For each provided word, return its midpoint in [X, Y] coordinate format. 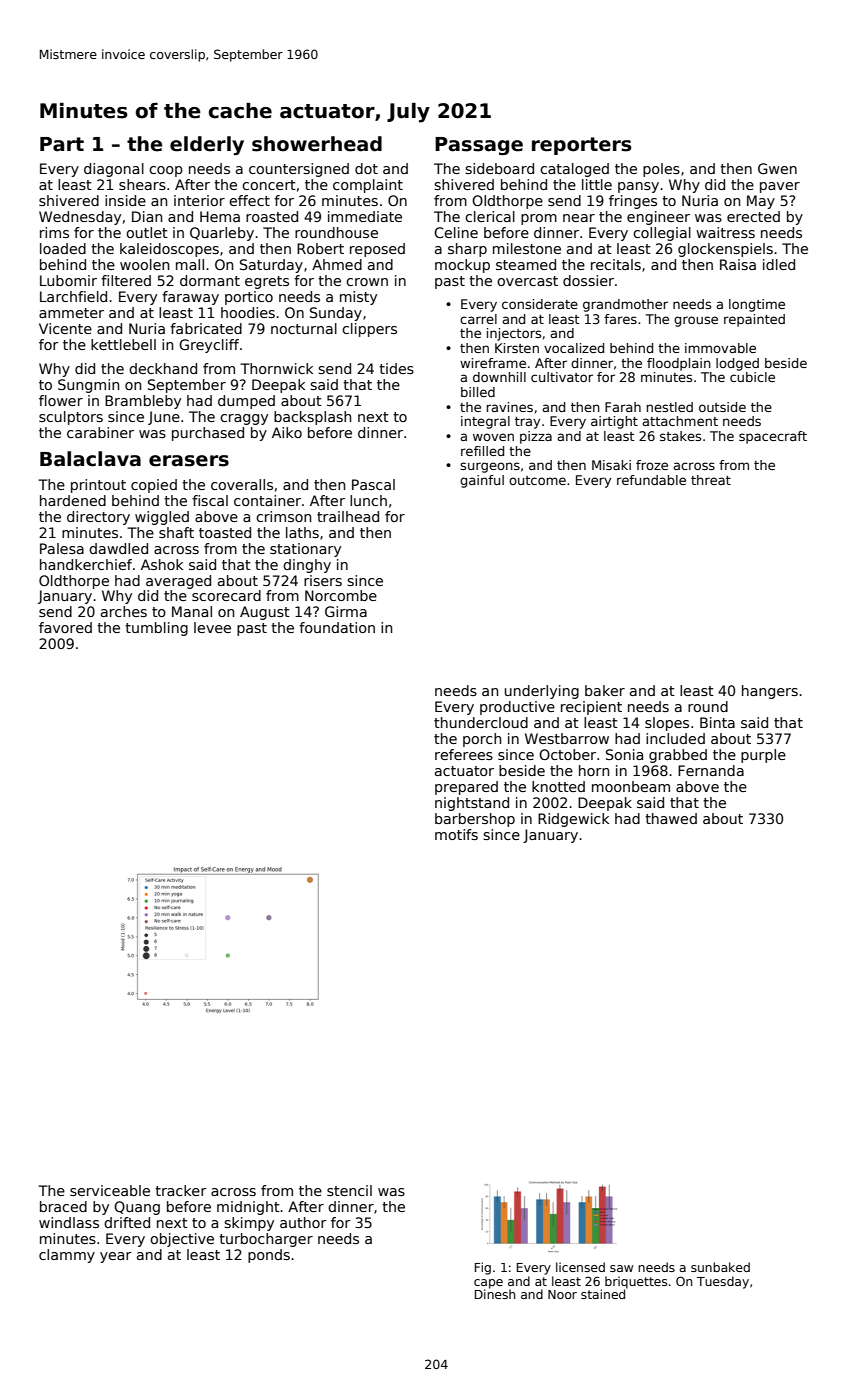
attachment [680, 421]
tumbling [156, 629]
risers [323, 580]
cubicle [752, 377]
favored [65, 627]
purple [763, 756]
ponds [269, 1256]
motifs [456, 834]
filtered [126, 280]
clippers [369, 330]
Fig [483, 1268]
